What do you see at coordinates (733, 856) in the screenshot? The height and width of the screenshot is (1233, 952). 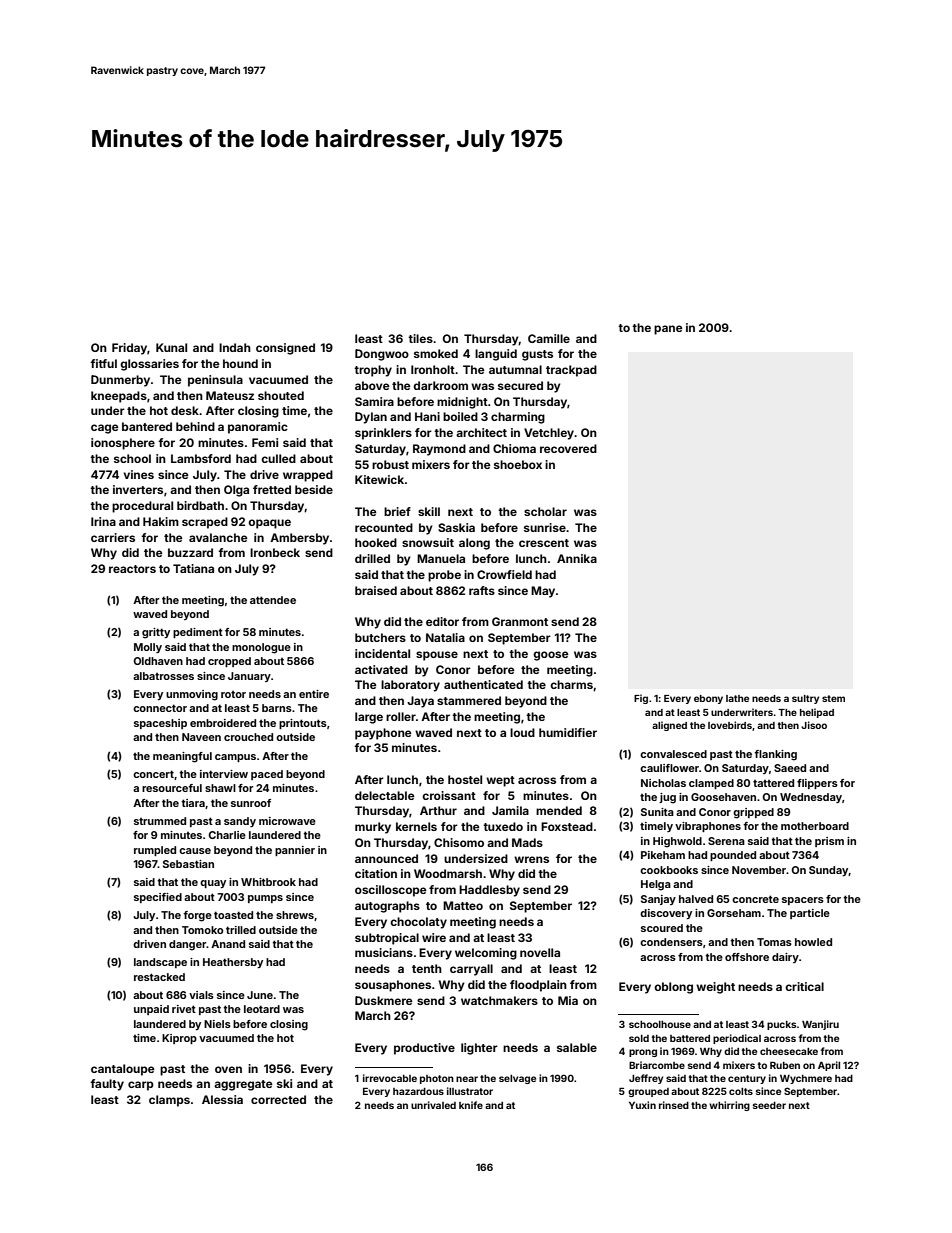 I see `pounded` at bounding box center [733, 856].
